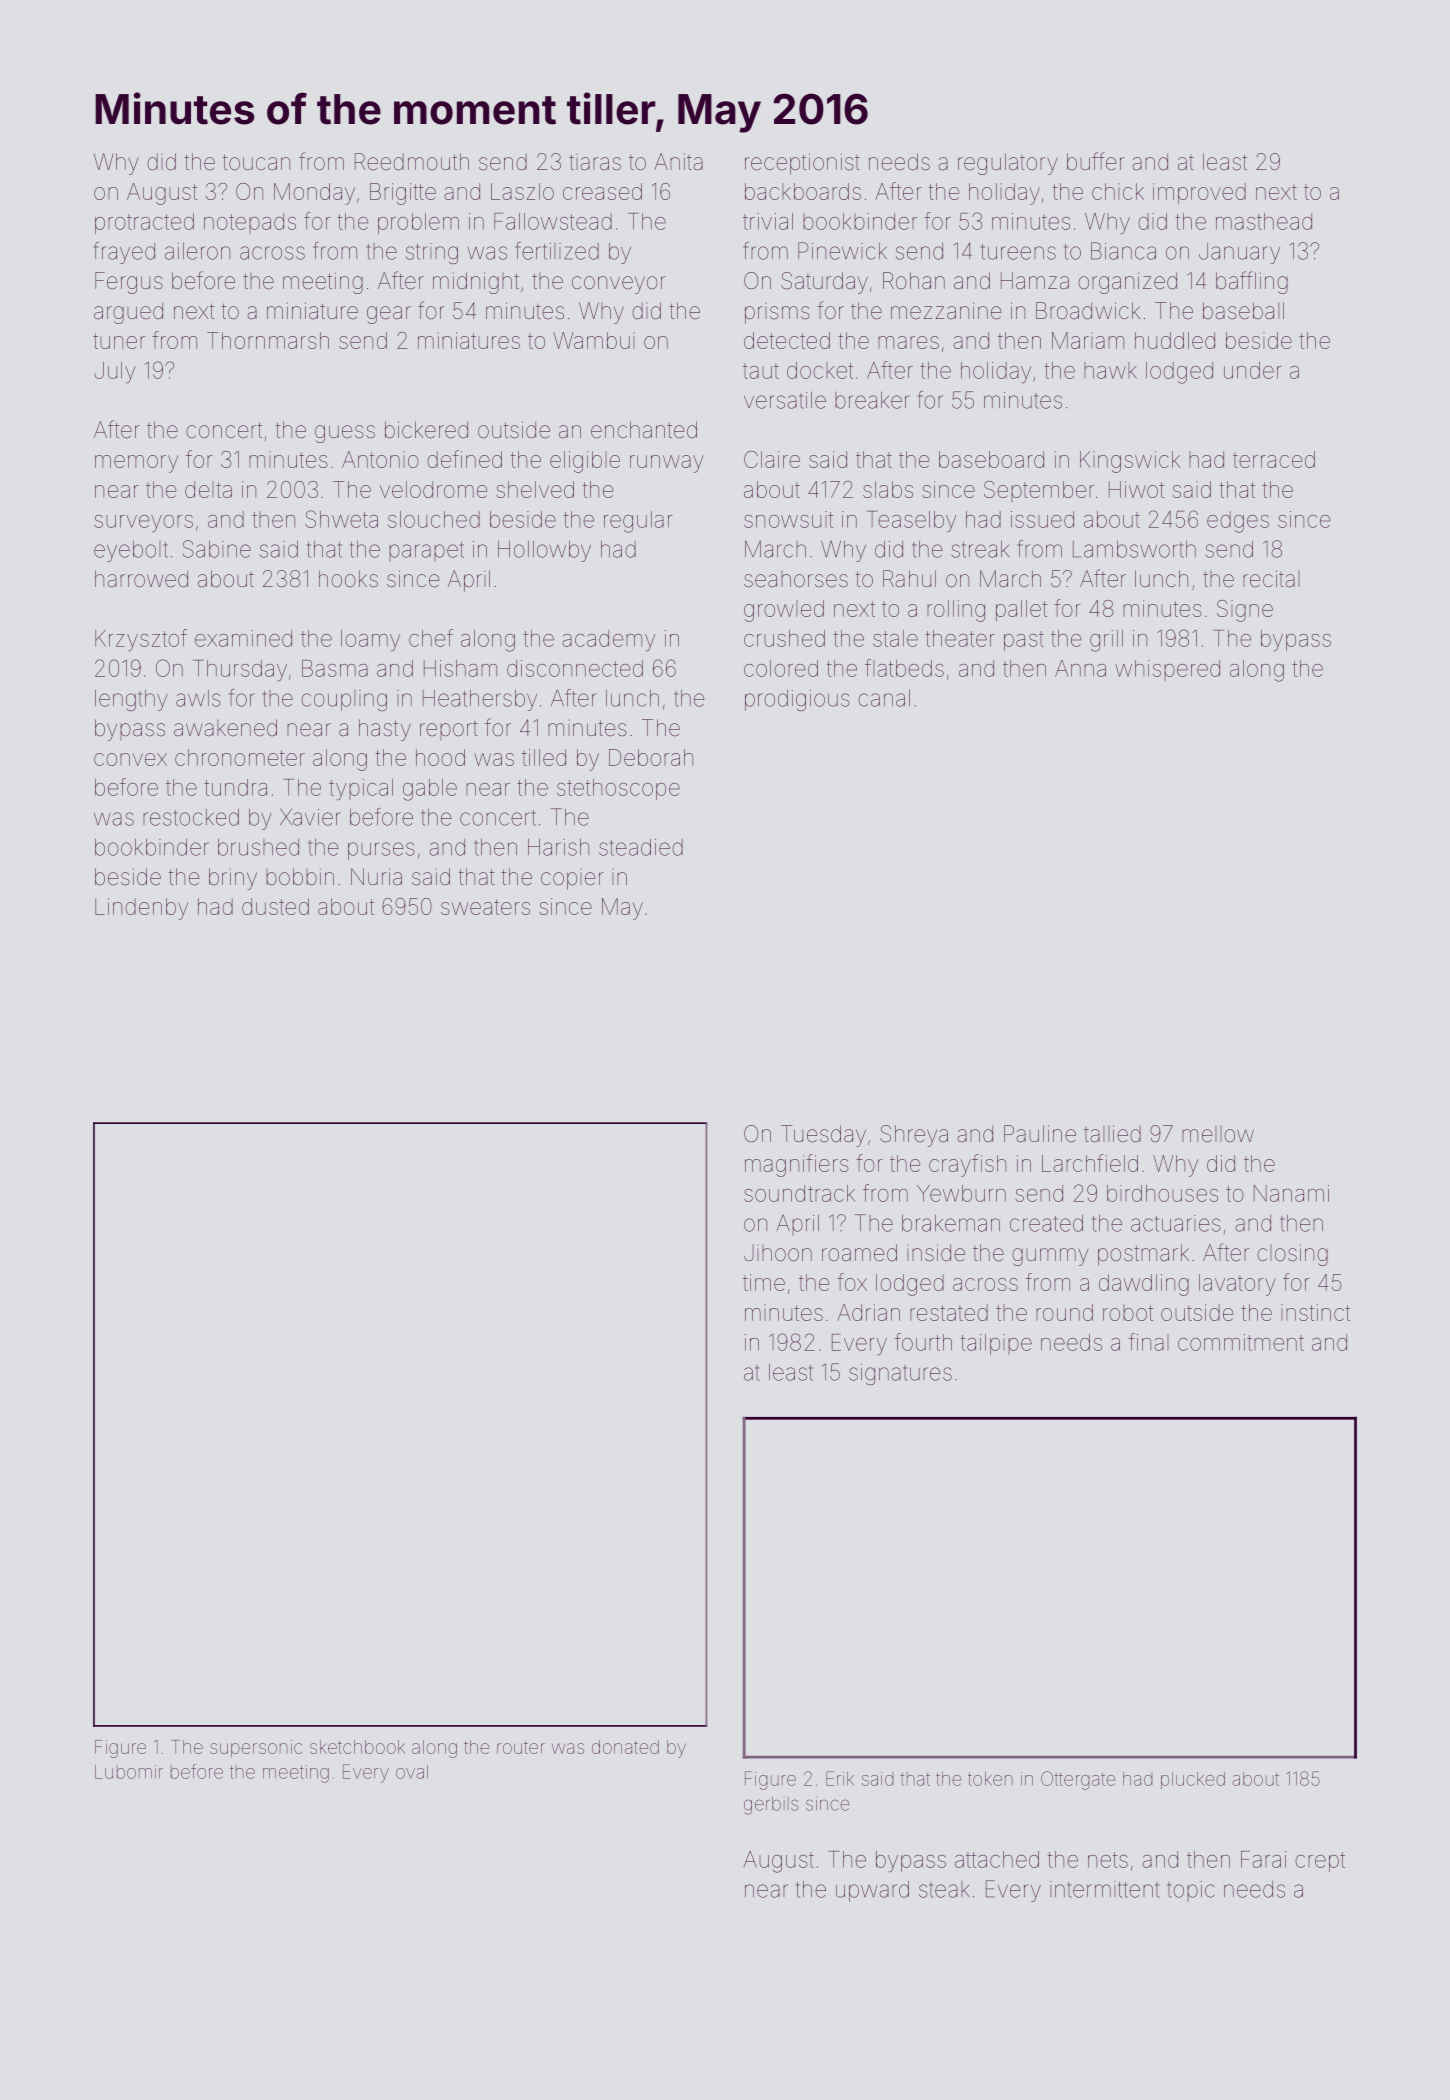  I want to click on dusted, so click(275, 906).
